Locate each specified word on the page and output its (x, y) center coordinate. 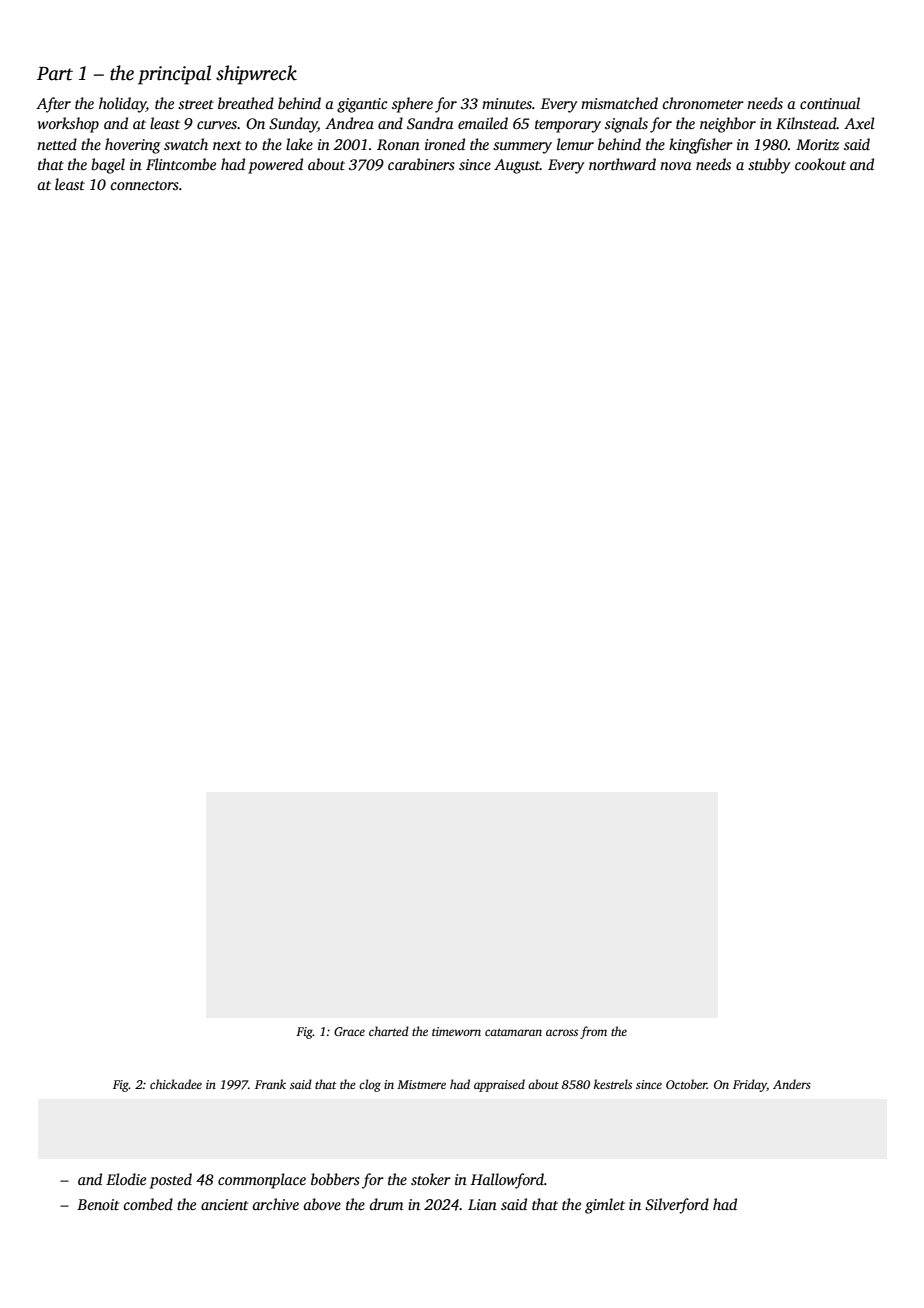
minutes (507, 103)
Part (55, 74)
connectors (144, 185)
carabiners (421, 164)
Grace (349, 1031)
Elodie (126, 1179)
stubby (769, 166)
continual (830, 103)
